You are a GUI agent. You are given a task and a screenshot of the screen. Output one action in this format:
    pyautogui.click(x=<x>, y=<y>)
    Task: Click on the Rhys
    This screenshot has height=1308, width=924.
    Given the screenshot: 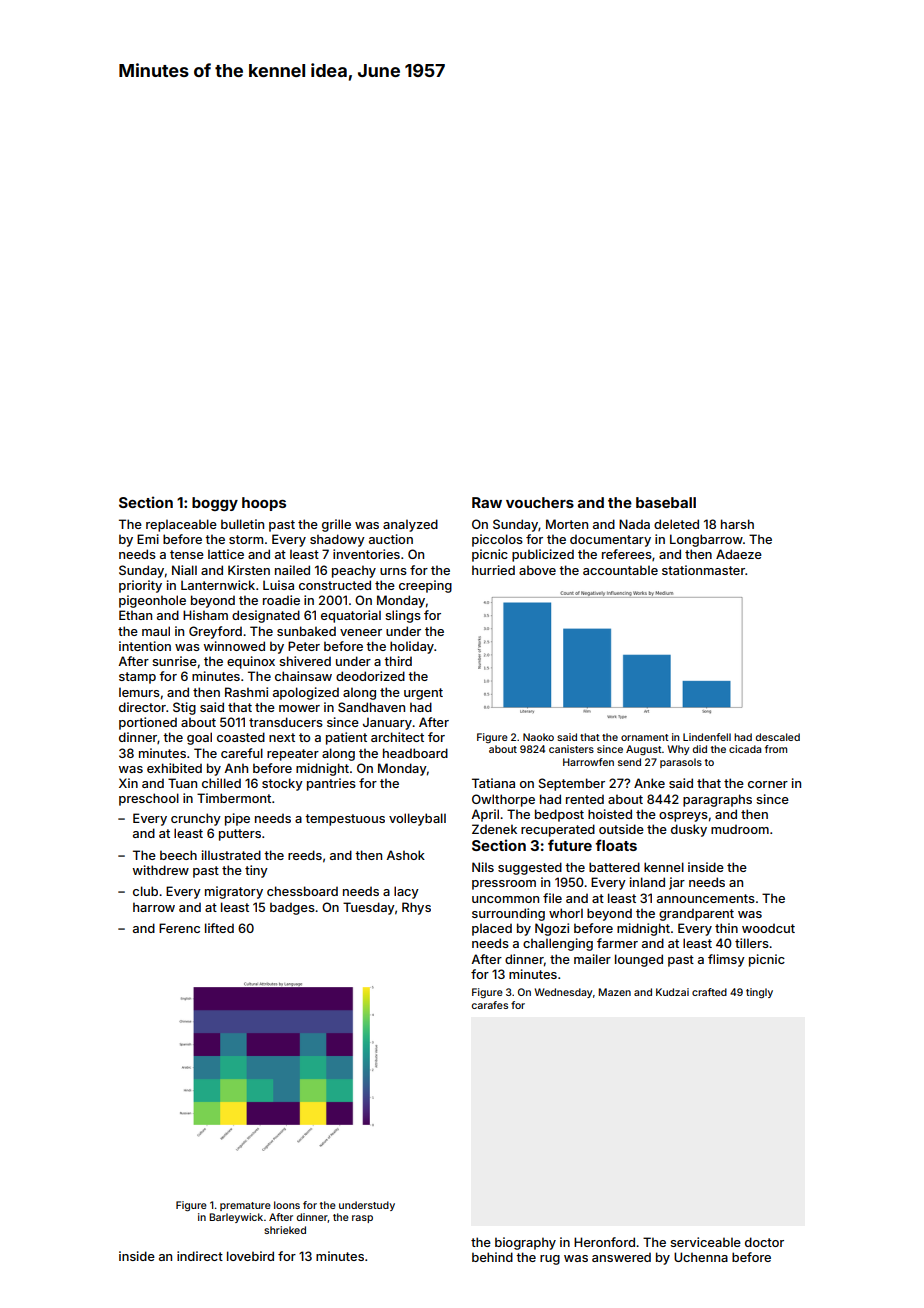 What is the action you would take?
    pyautogui.click(x=416, y=908)
